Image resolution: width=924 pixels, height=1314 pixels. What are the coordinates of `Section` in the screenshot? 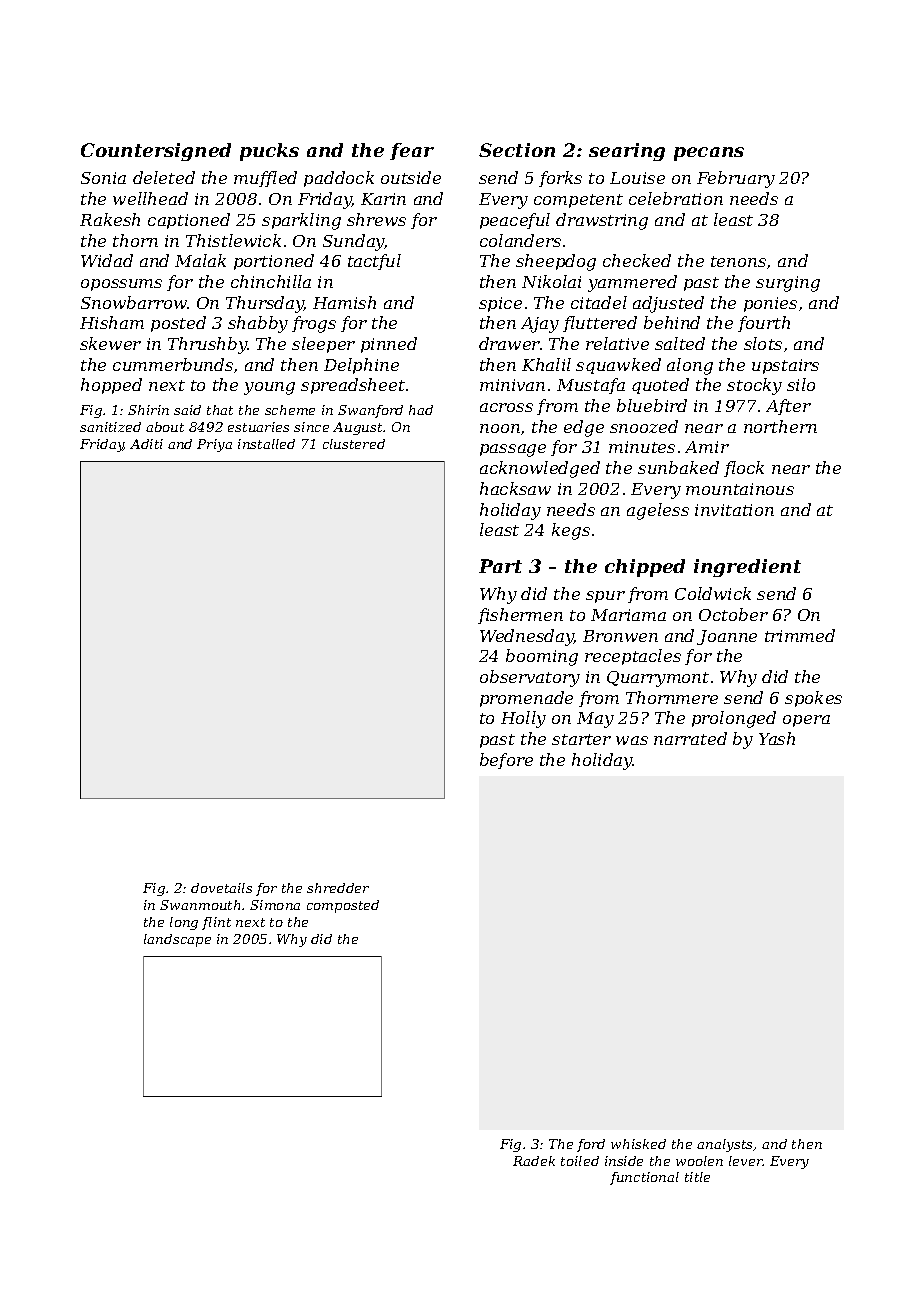 It's located at (517, 150).
